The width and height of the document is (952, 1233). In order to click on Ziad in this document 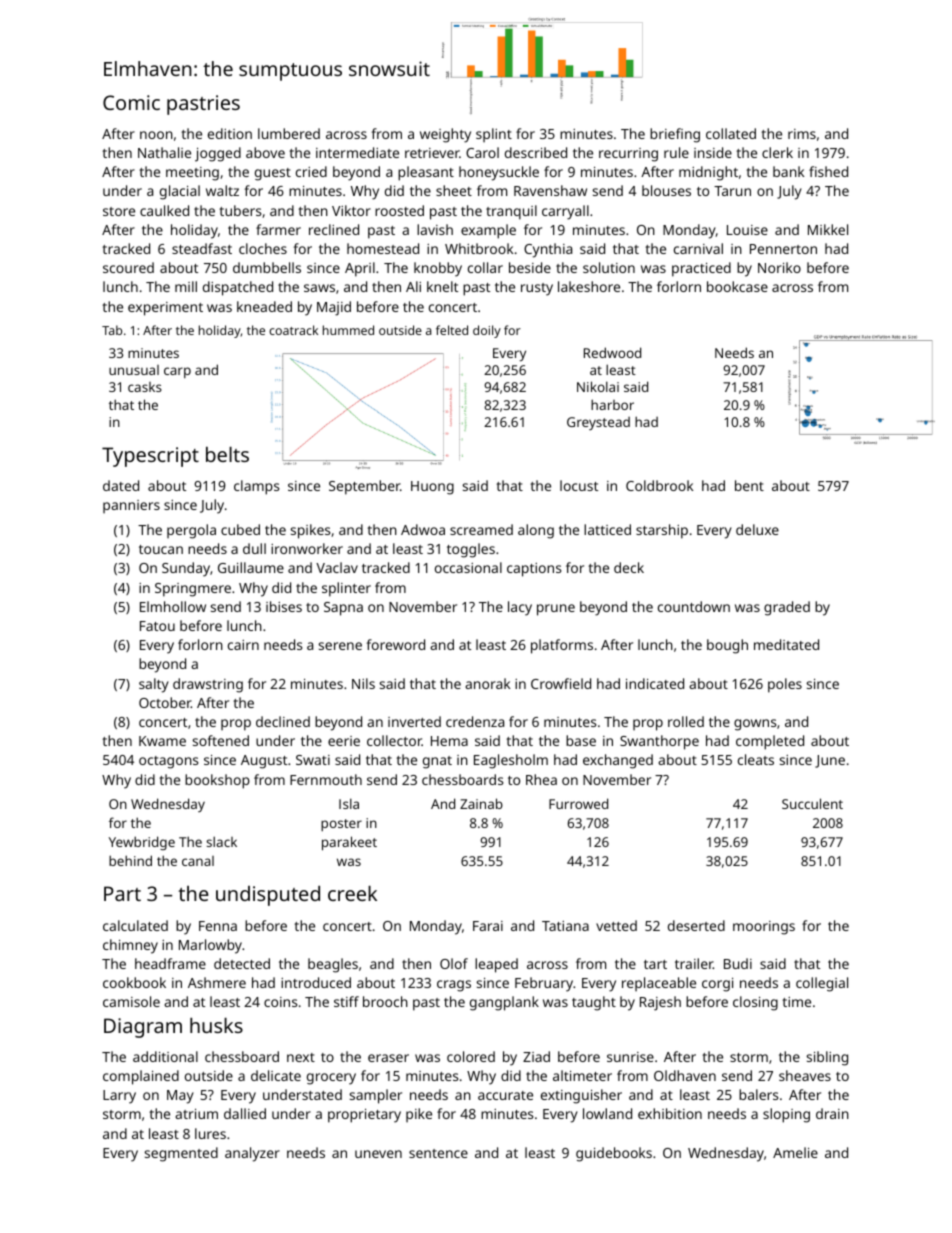, I will do `click(536, 1056)`.
